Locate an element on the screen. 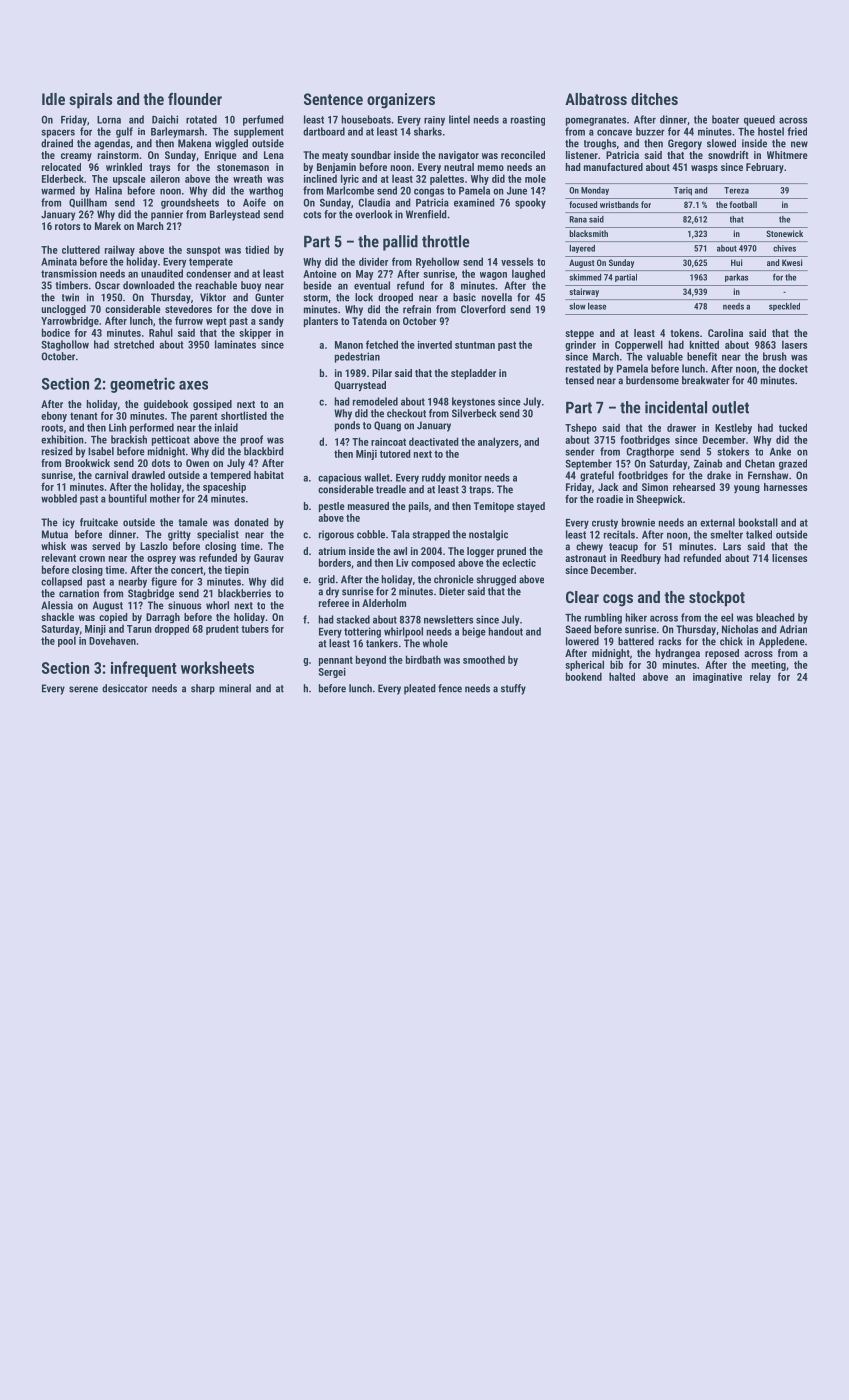 The image size is (849, 1400). shackle is located at coordinates (57, 617).
